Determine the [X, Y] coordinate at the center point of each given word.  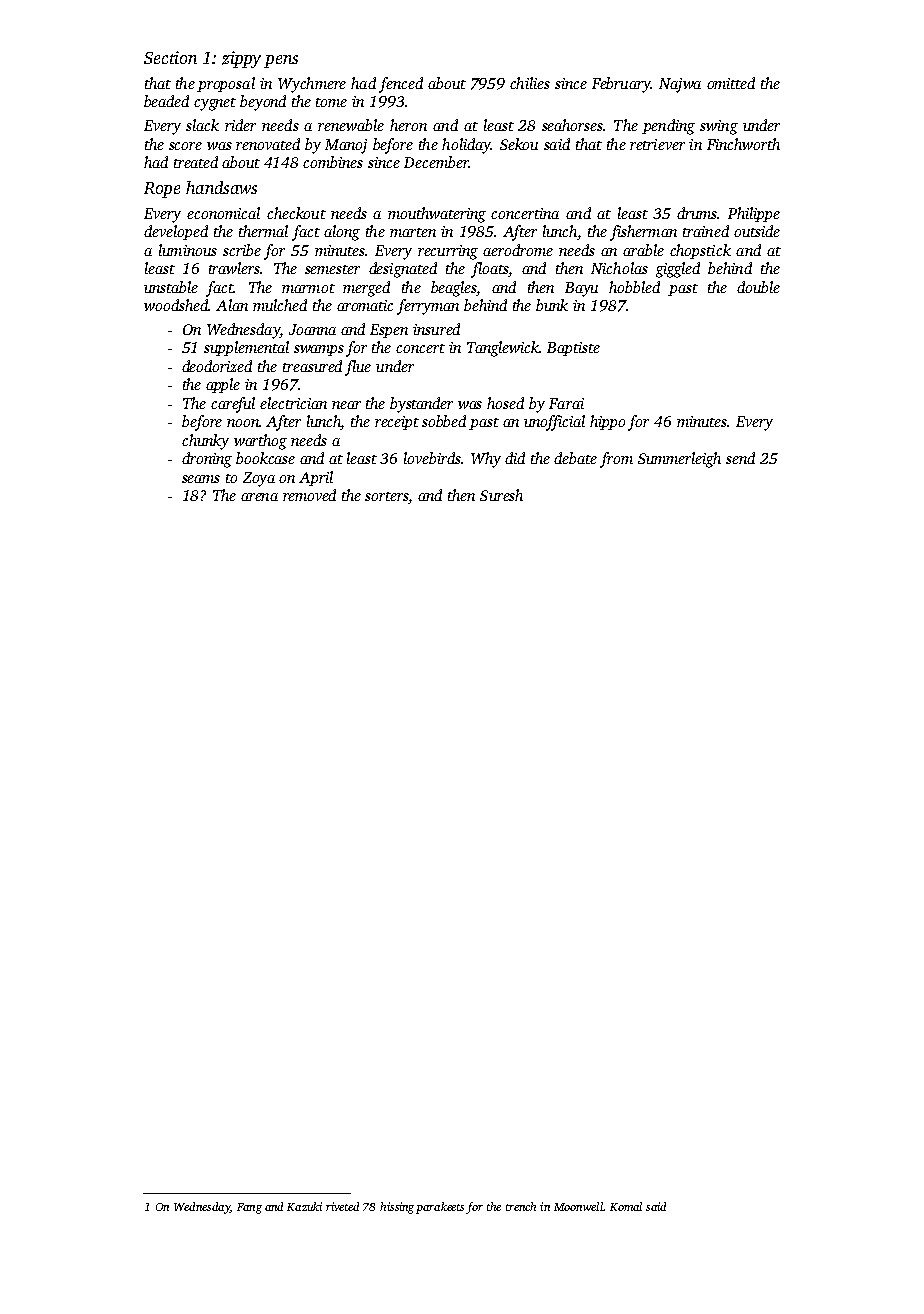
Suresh [501, 495]
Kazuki [304, 1206]
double [758, 287]
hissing [397, 1208]
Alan [232, 305]
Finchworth [743, 144]
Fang [249, 1208]
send [740, 458]
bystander [421, 405]
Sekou [519, 144]
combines [333, 162]
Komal [626, 1206]
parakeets [440, 1208]
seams [201, 479]
